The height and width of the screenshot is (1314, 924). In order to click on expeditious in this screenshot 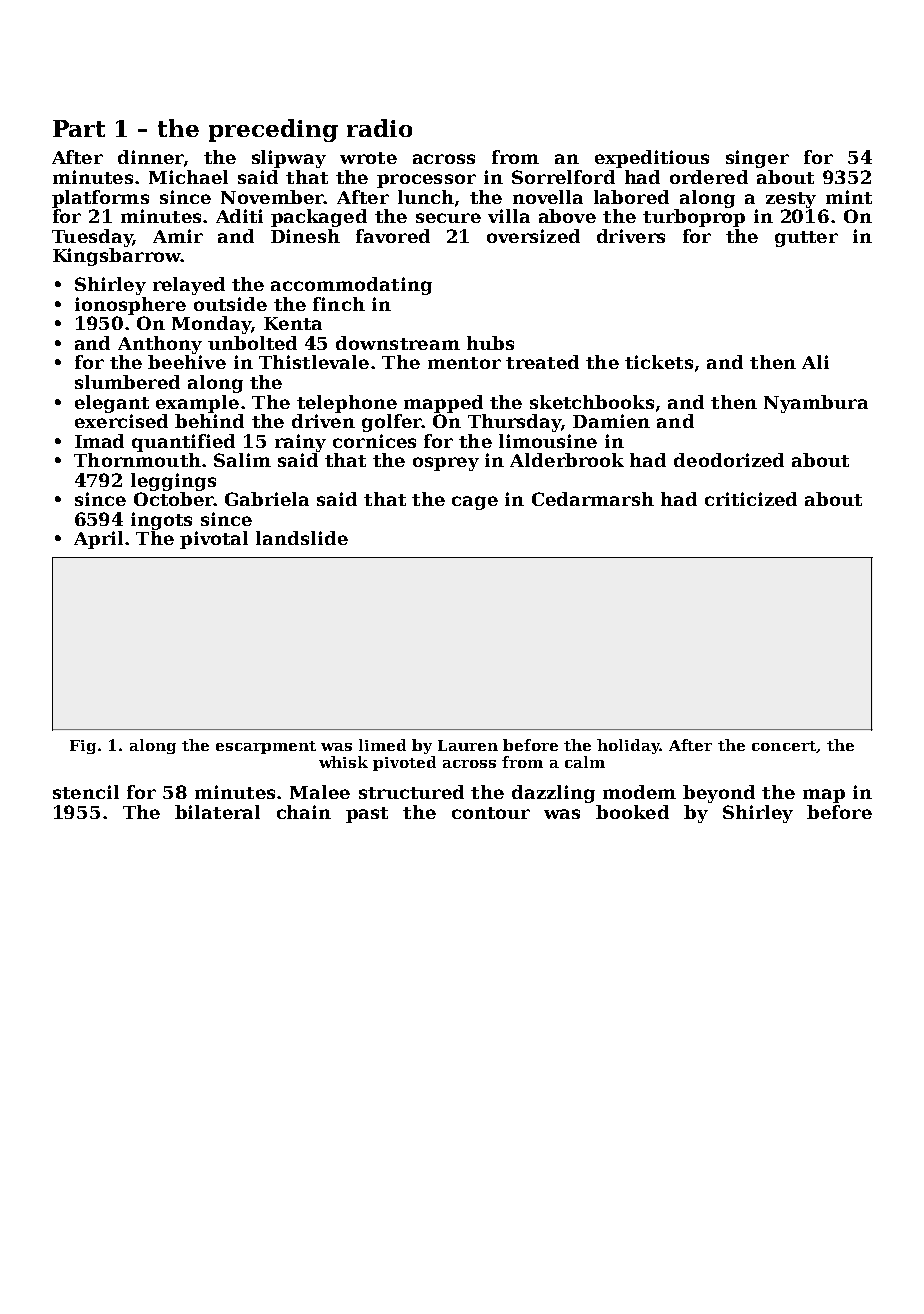, I will do `click(652, 159)`.
